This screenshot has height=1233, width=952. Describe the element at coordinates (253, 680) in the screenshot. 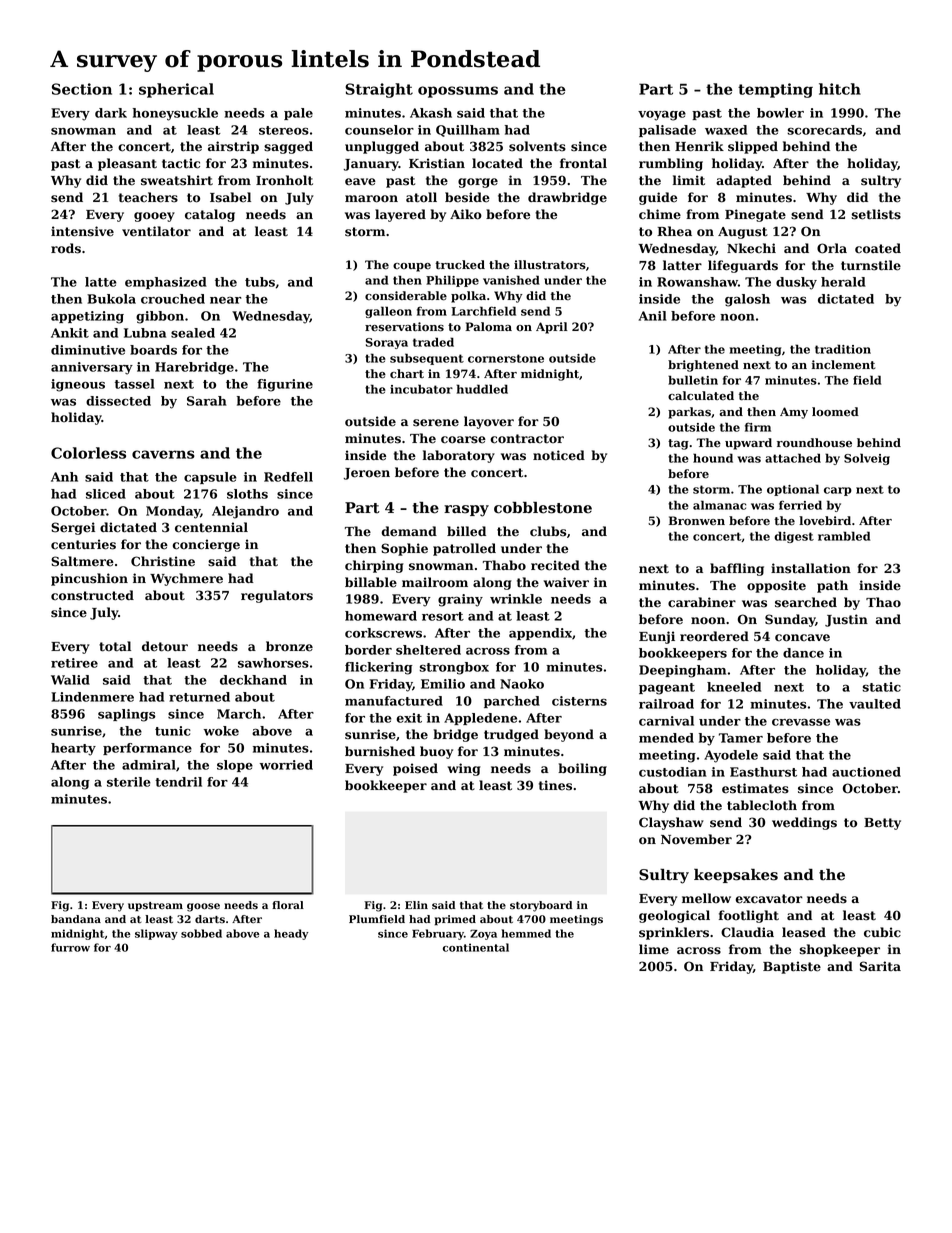

I see `deckhand` at that location.
